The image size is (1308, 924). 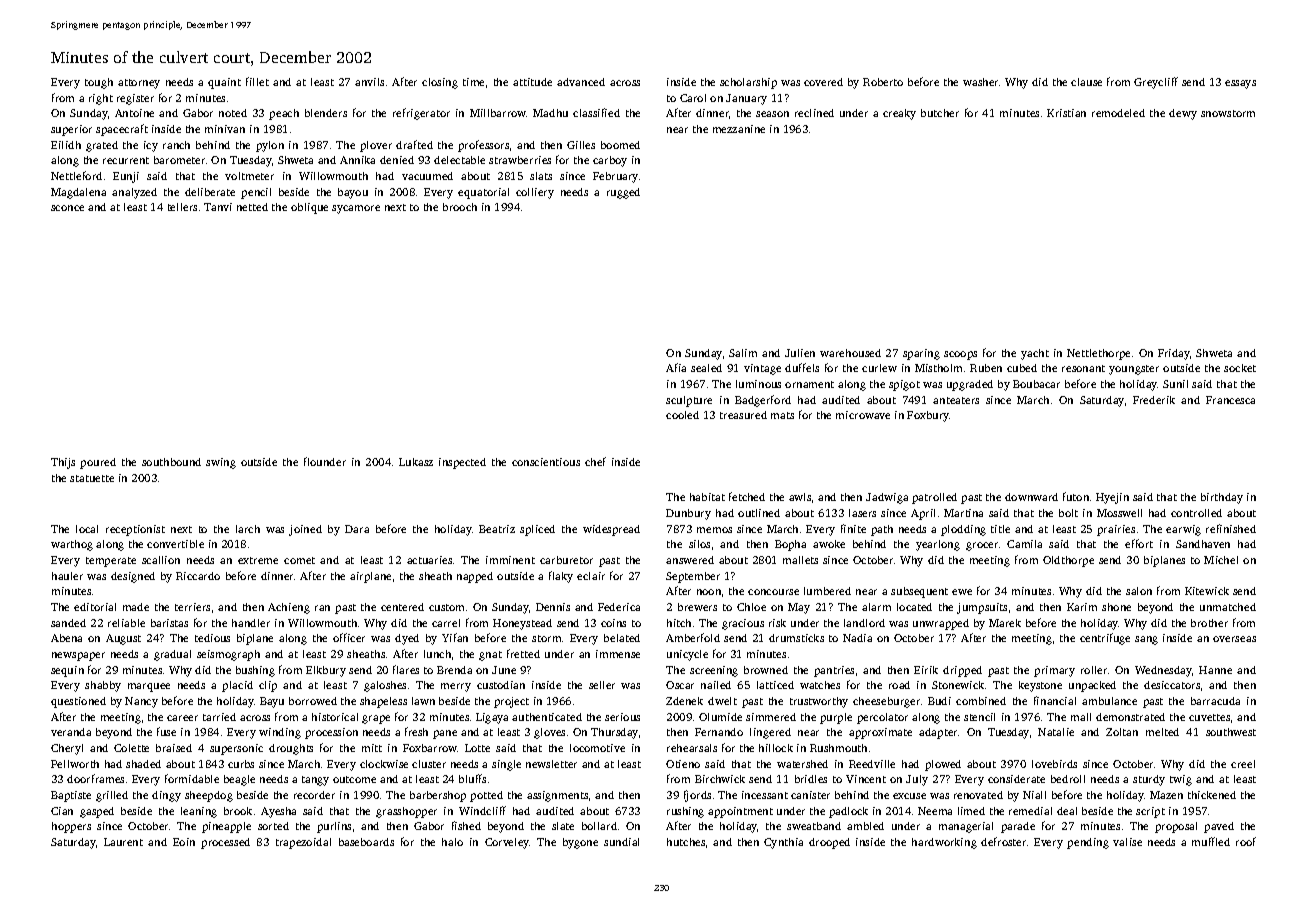 I want to click on tellers, so click(x=182, y=207).
